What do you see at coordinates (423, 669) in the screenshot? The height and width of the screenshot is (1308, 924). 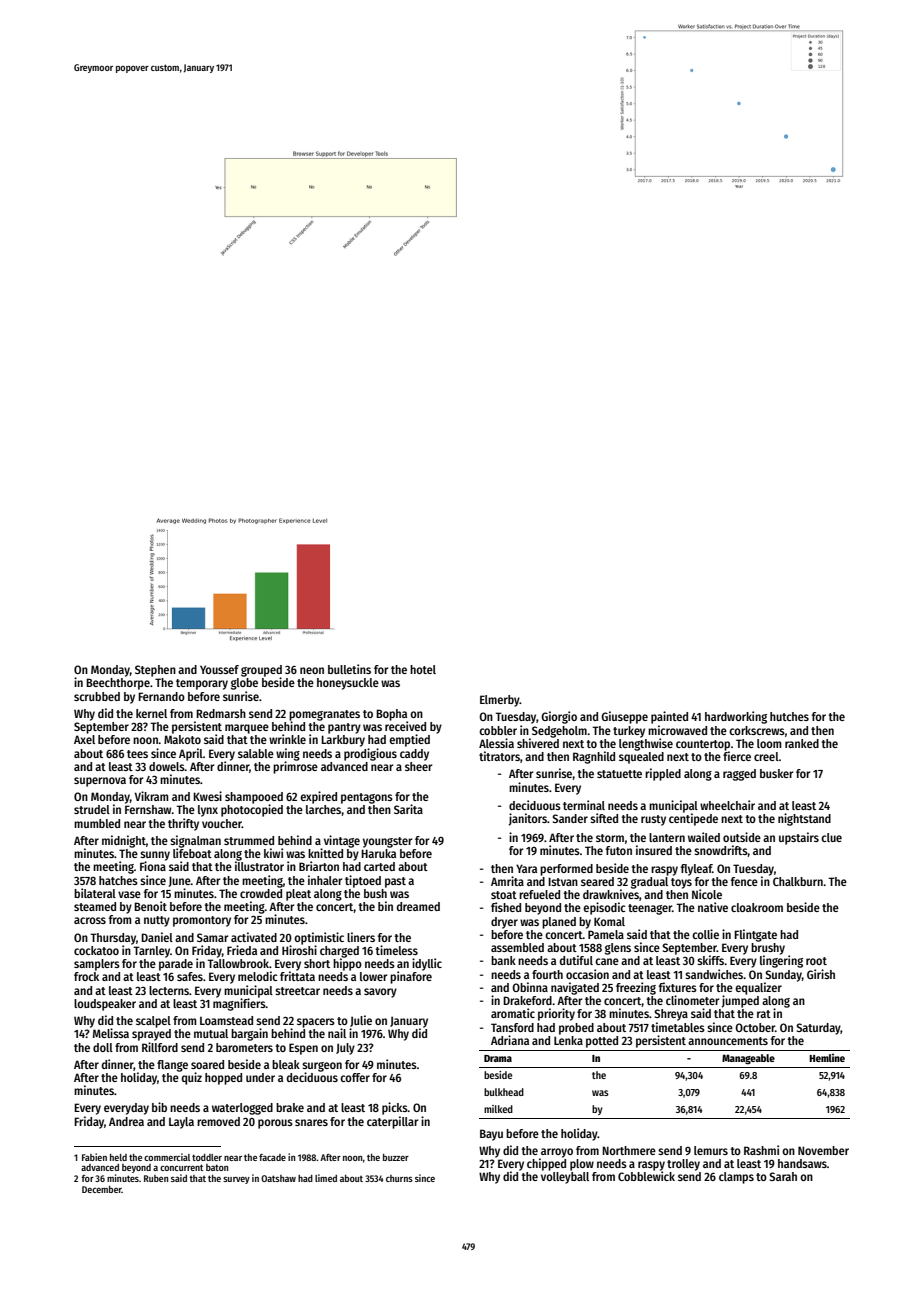 I see `hotel` at bounding box center [423, 669].
